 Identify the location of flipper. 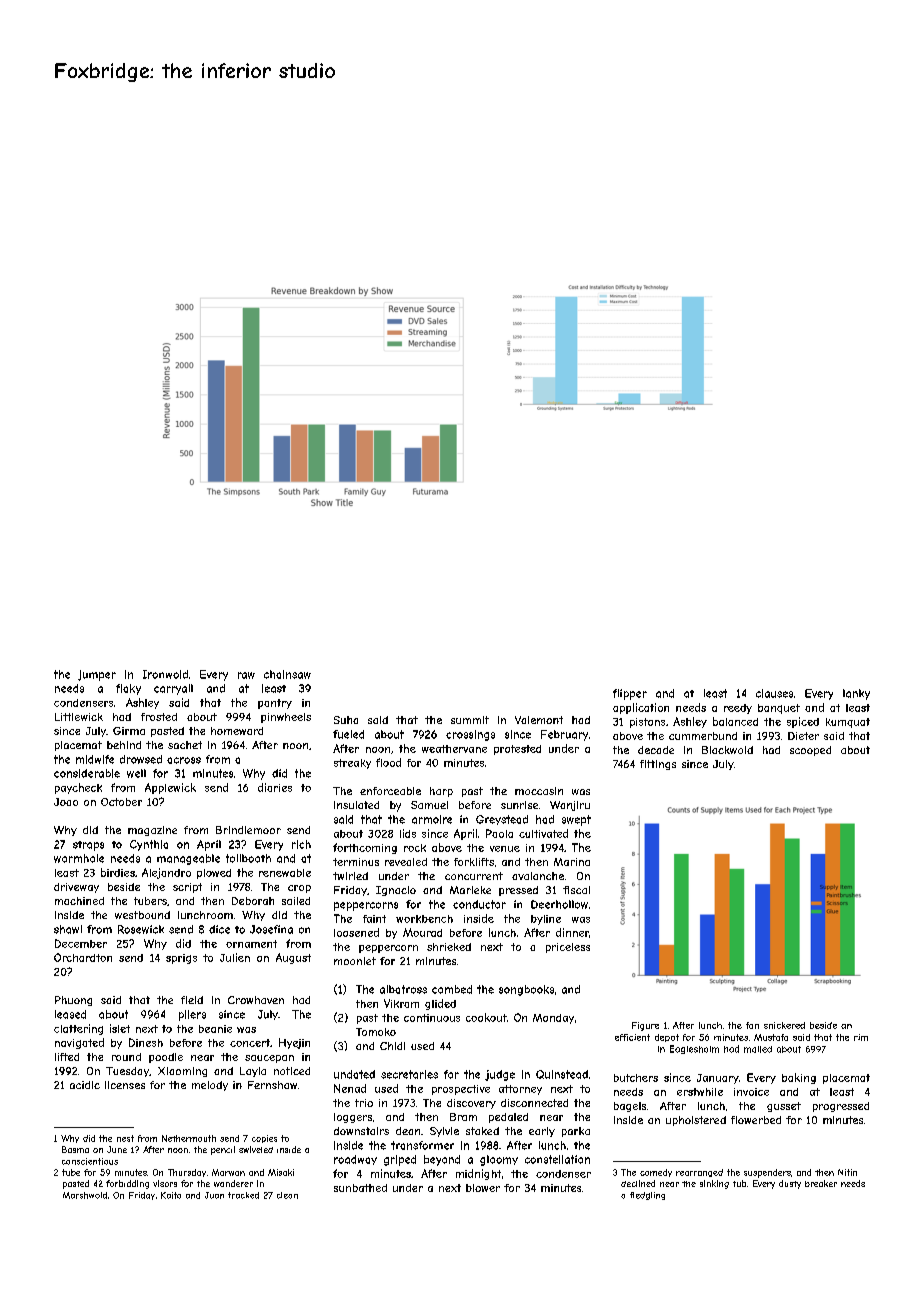
(630, 694).
